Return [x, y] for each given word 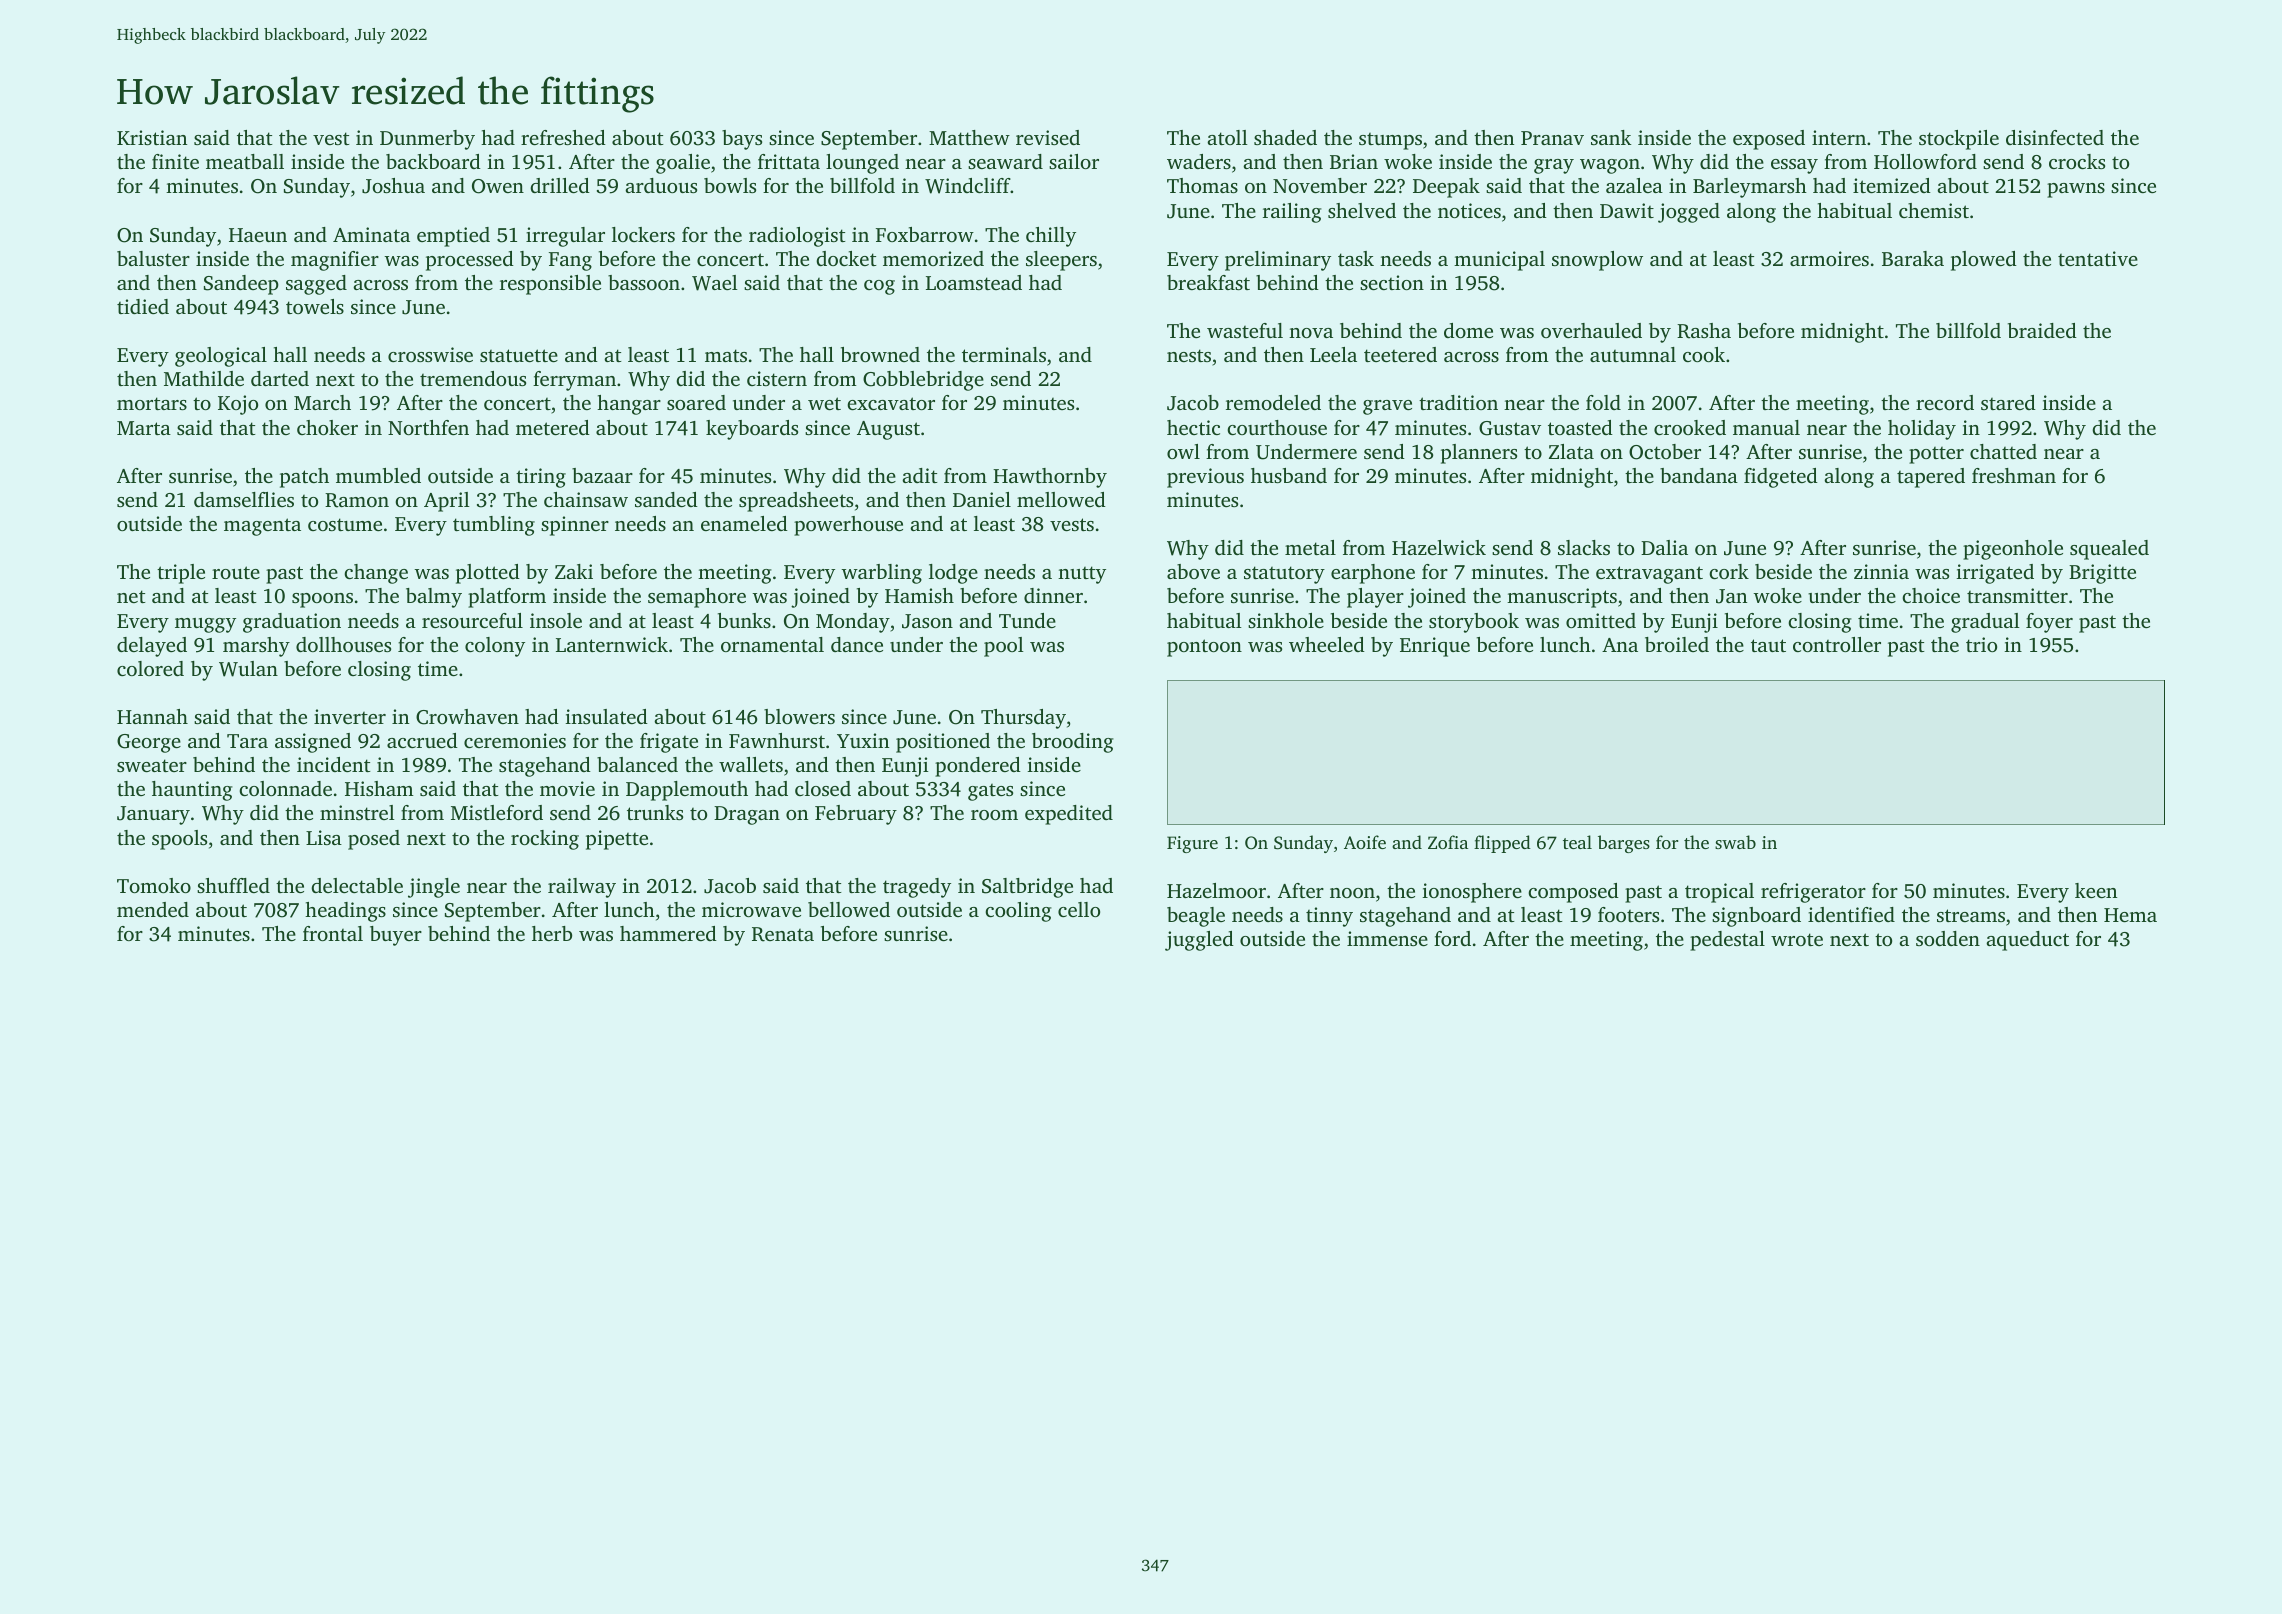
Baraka [1913, 258]
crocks [2077, 161]
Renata [783, 934]
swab [1735, 842]
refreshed [563, 137]
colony [495, 647]
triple [181, 574]
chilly [1051, 237]
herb [552, 933]
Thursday [1023, 719]
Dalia [1664, 547]
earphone [1373, 574]
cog [879, 287]
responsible [550, 285]
